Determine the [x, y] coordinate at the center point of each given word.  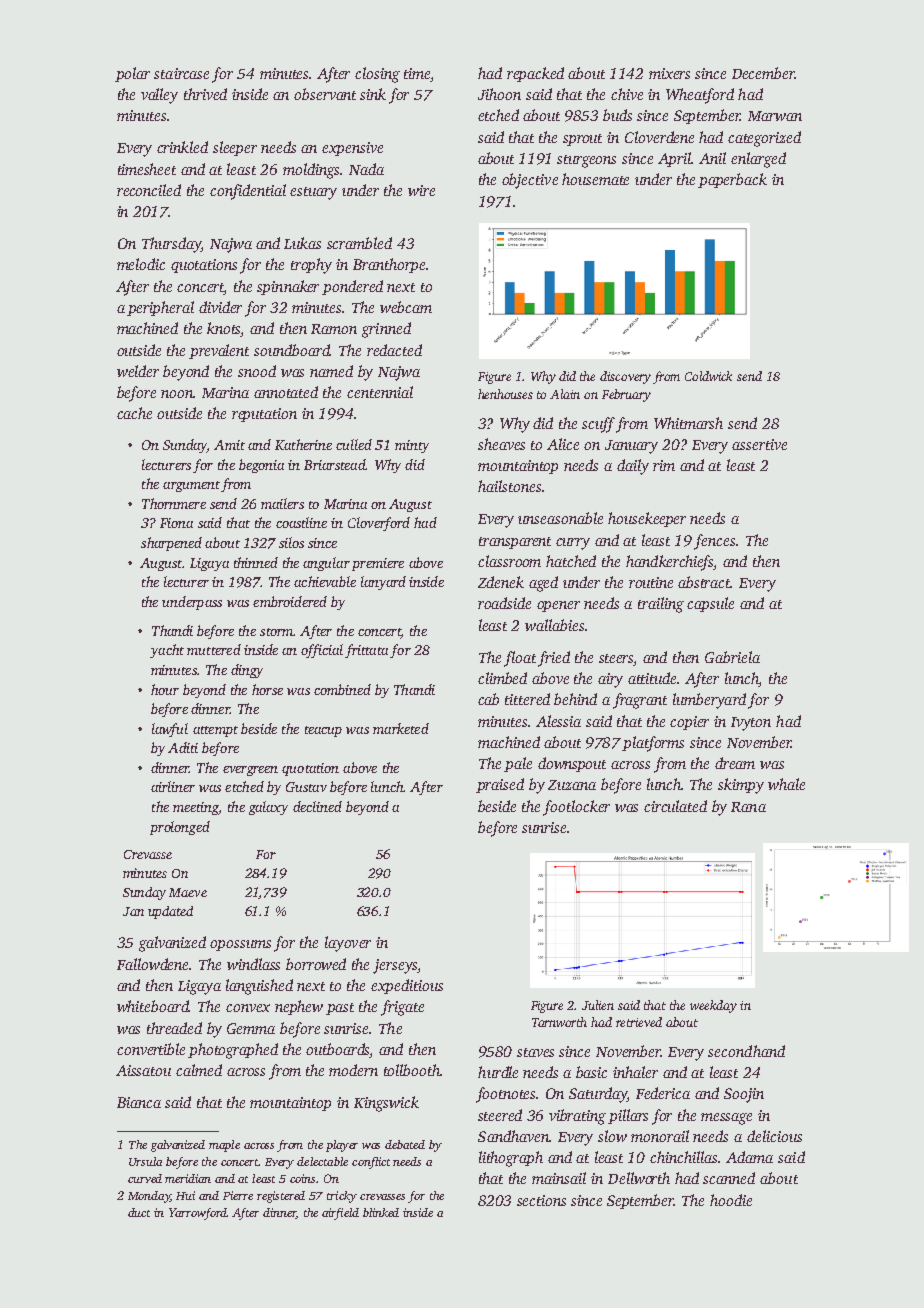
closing [377, 75]
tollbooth [412, 1070]
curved [145, 1178]
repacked [535, 74]
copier [689, 723]
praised [500, 785]
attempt [215, 731]
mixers [669, 73]
